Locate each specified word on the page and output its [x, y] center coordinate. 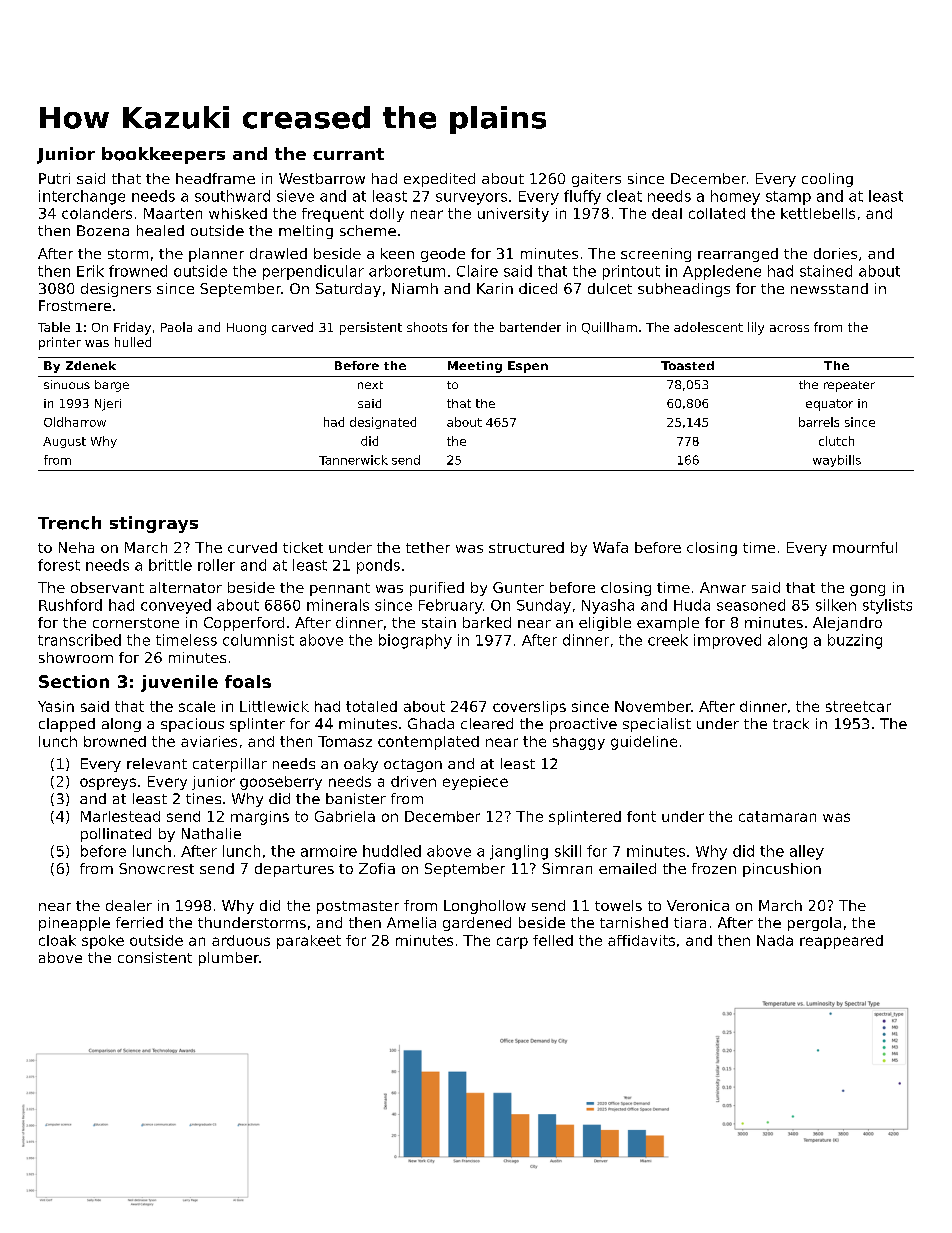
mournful [865, 547]
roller [216, 565]
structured [526, 547]
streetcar [858, 706]
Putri [54, 178]
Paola [176, 327]
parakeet [309, 942]
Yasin [56, 706]
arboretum [407, 271]
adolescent [708, 327]
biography [415, 641]
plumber [229, 959]
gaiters [596, 180]
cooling [827, 180]
